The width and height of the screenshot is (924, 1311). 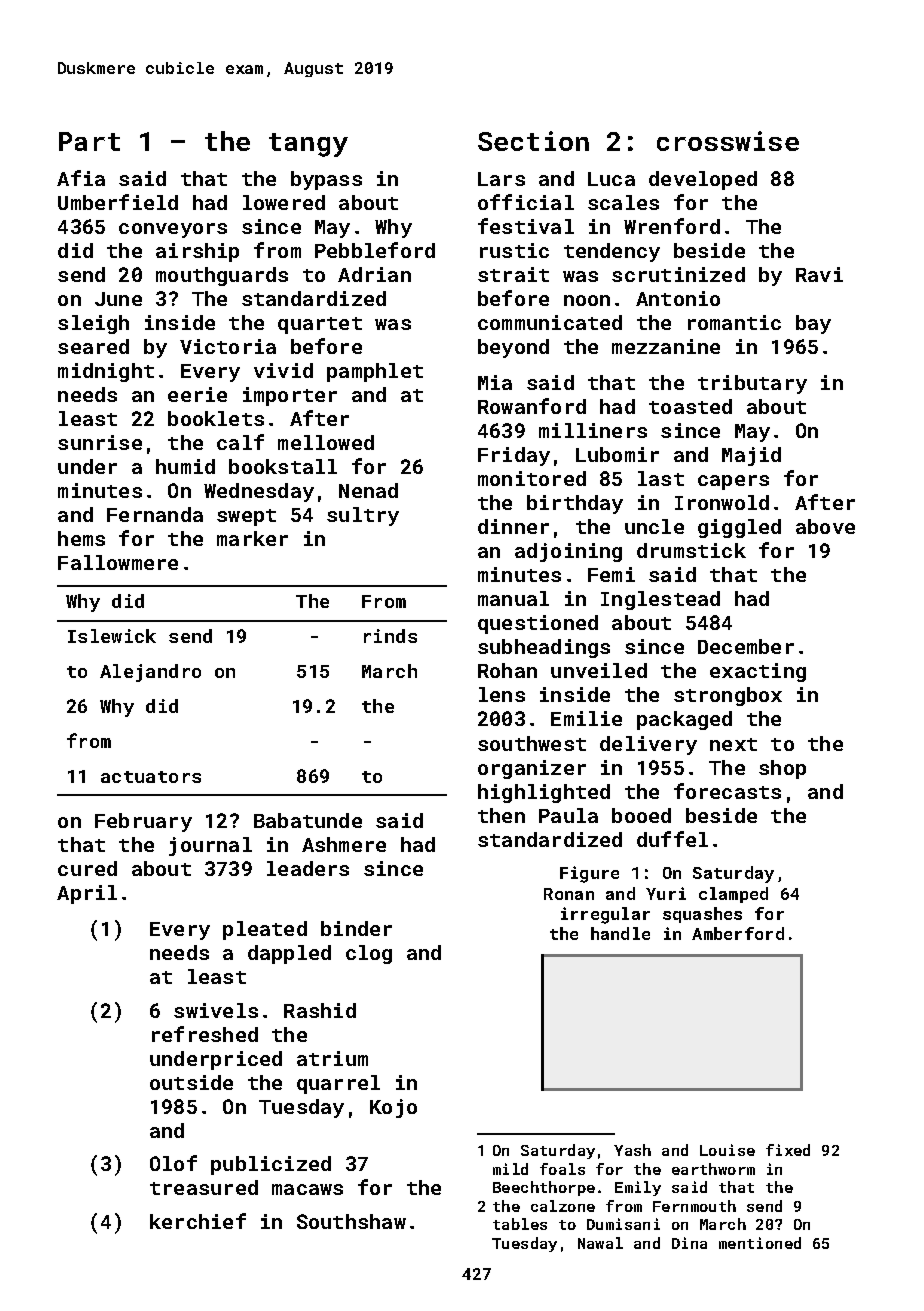 What do you see at coordinates (532, 478) in the screenshot?
I see `monitored` at bounding box center [532, 478].
